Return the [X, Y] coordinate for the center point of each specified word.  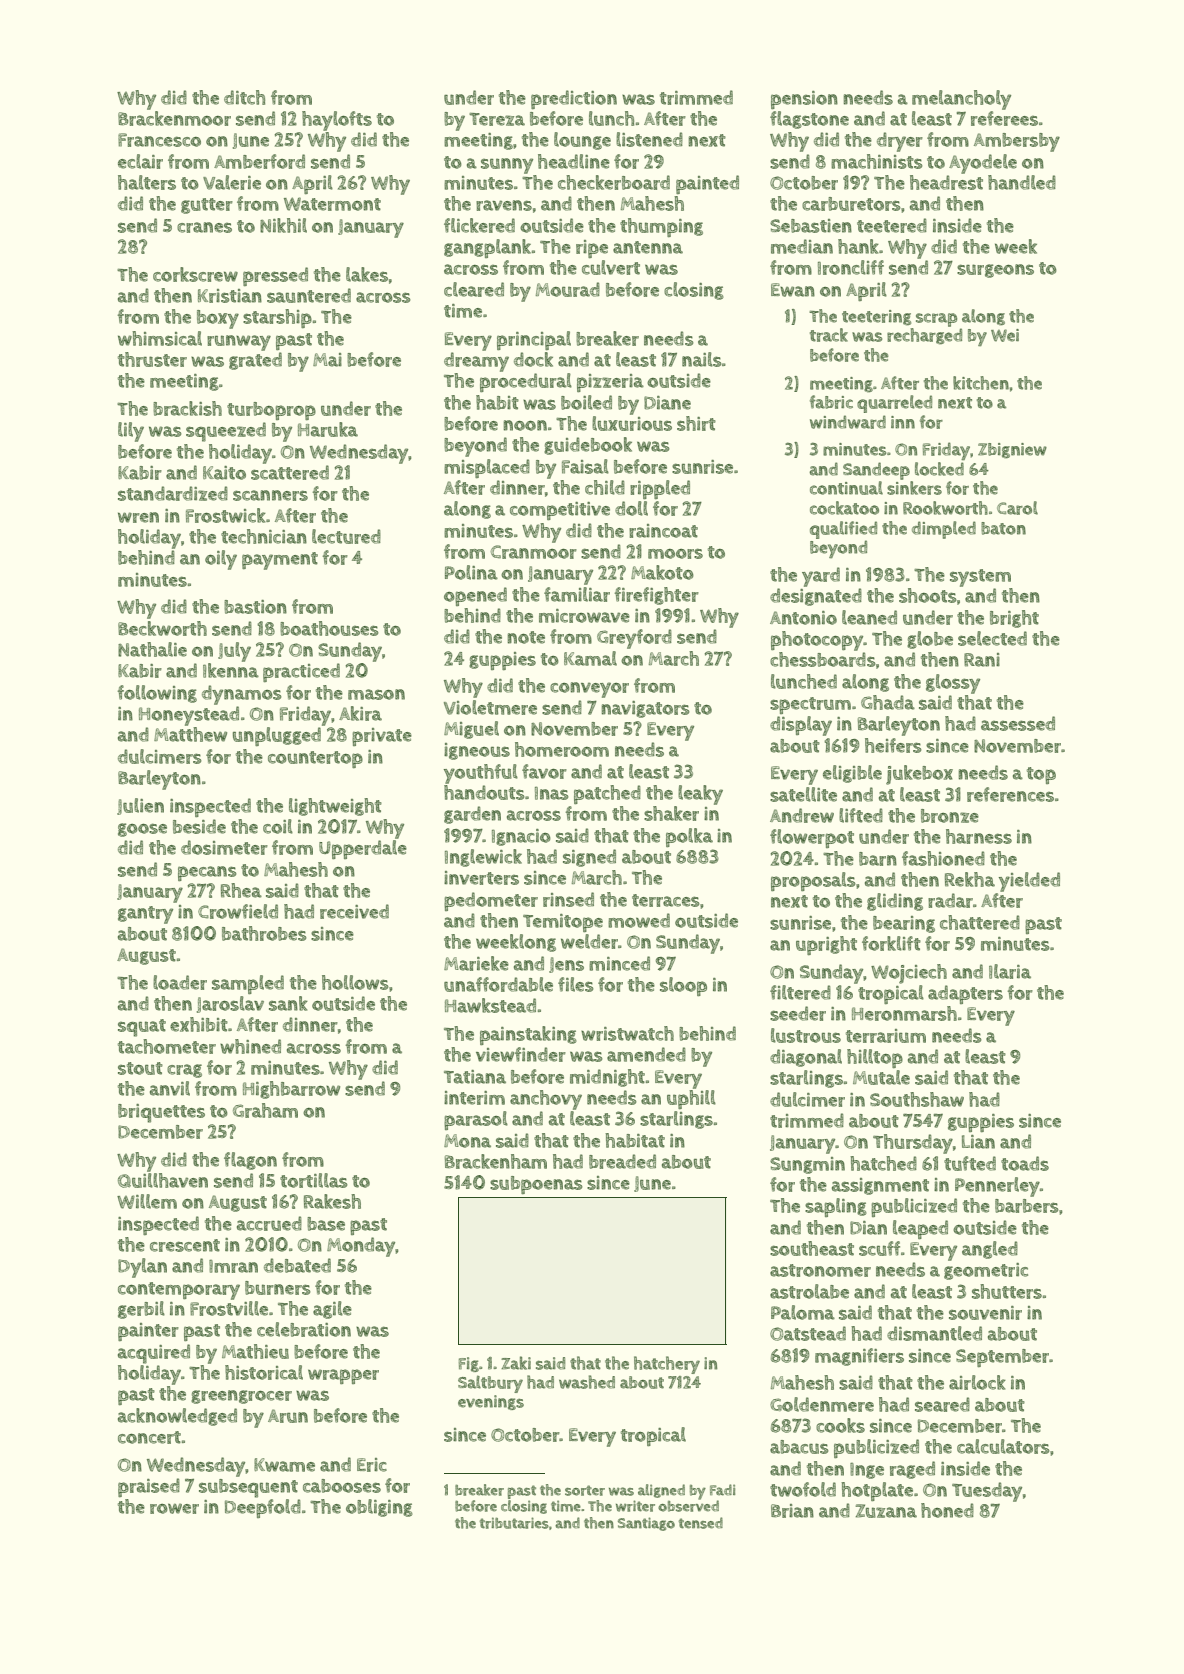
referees [1004, 118]
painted [707, 184]
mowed [639, 920]
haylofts [337, 121]
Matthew [190, 734]
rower [174, 1508]
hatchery [667, 1365]
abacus [799, 1447]
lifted [861, 815]
